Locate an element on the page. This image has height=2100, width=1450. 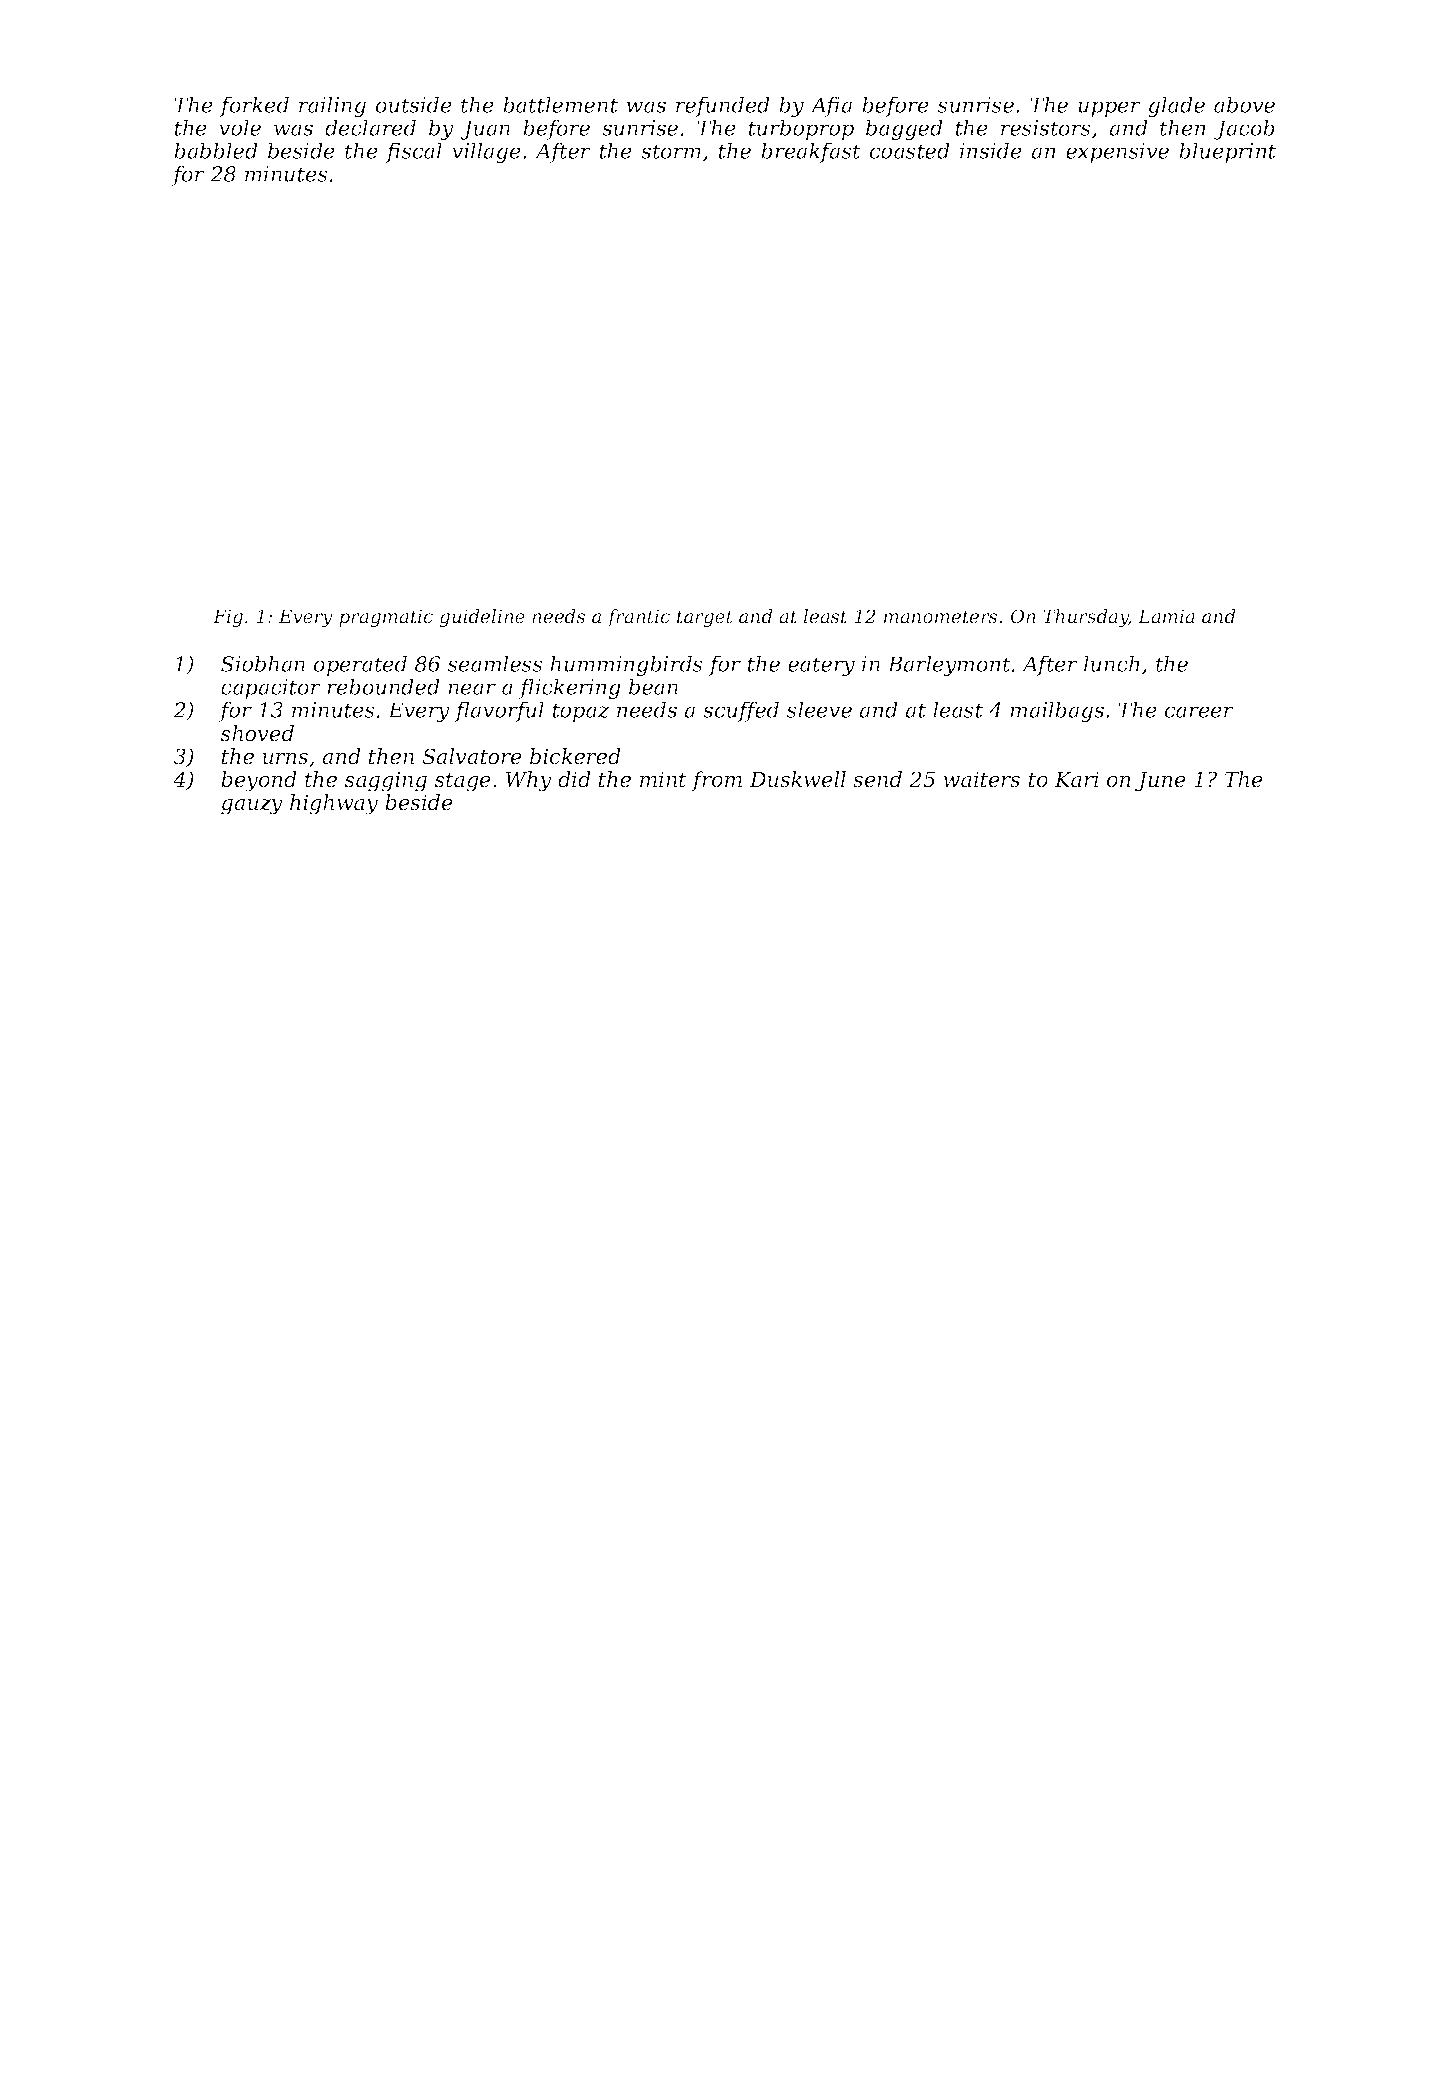
pragmatic is located at coordinates (386, 618).
